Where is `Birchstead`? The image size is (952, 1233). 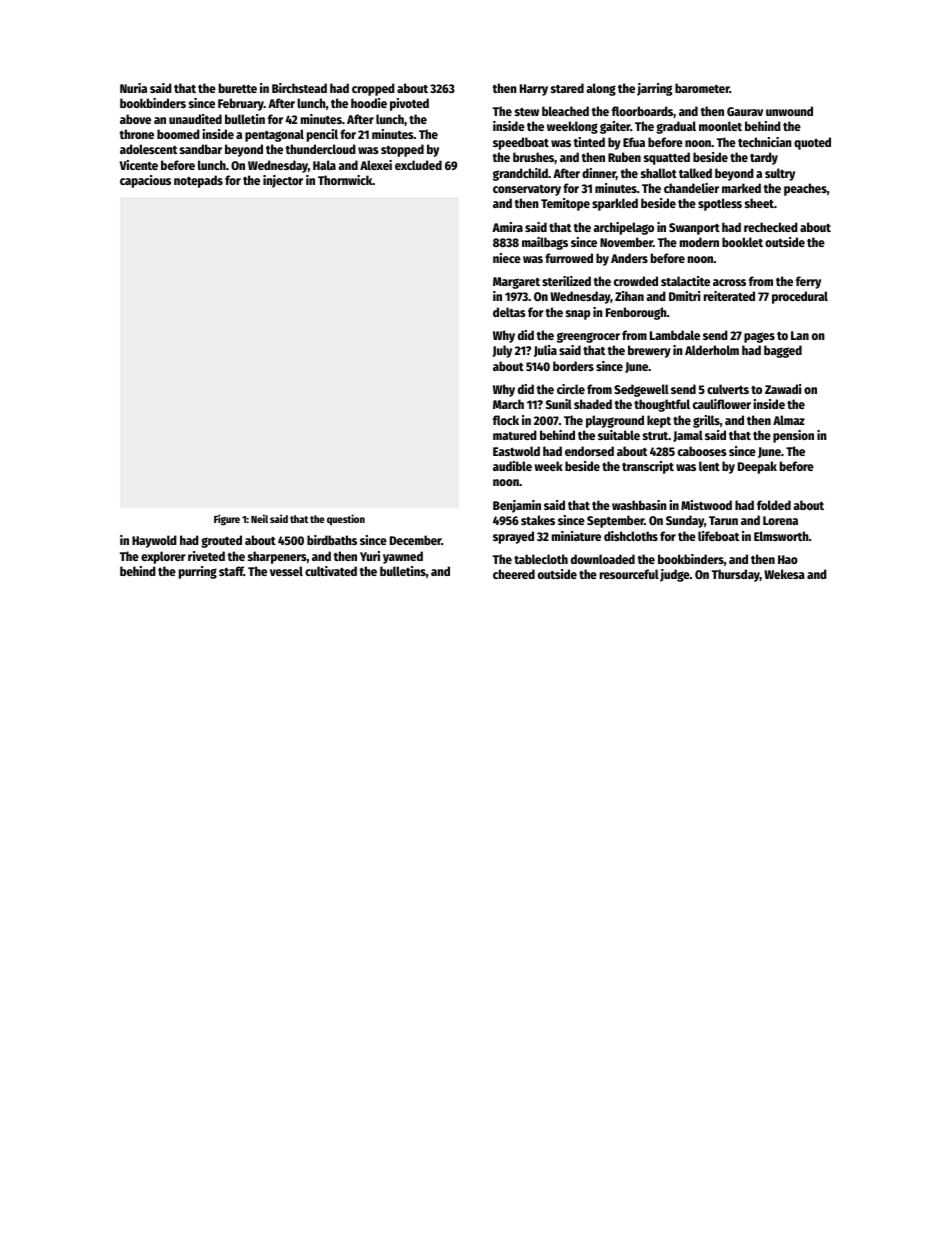
Birchstead is located at coordinates (299, 88).
